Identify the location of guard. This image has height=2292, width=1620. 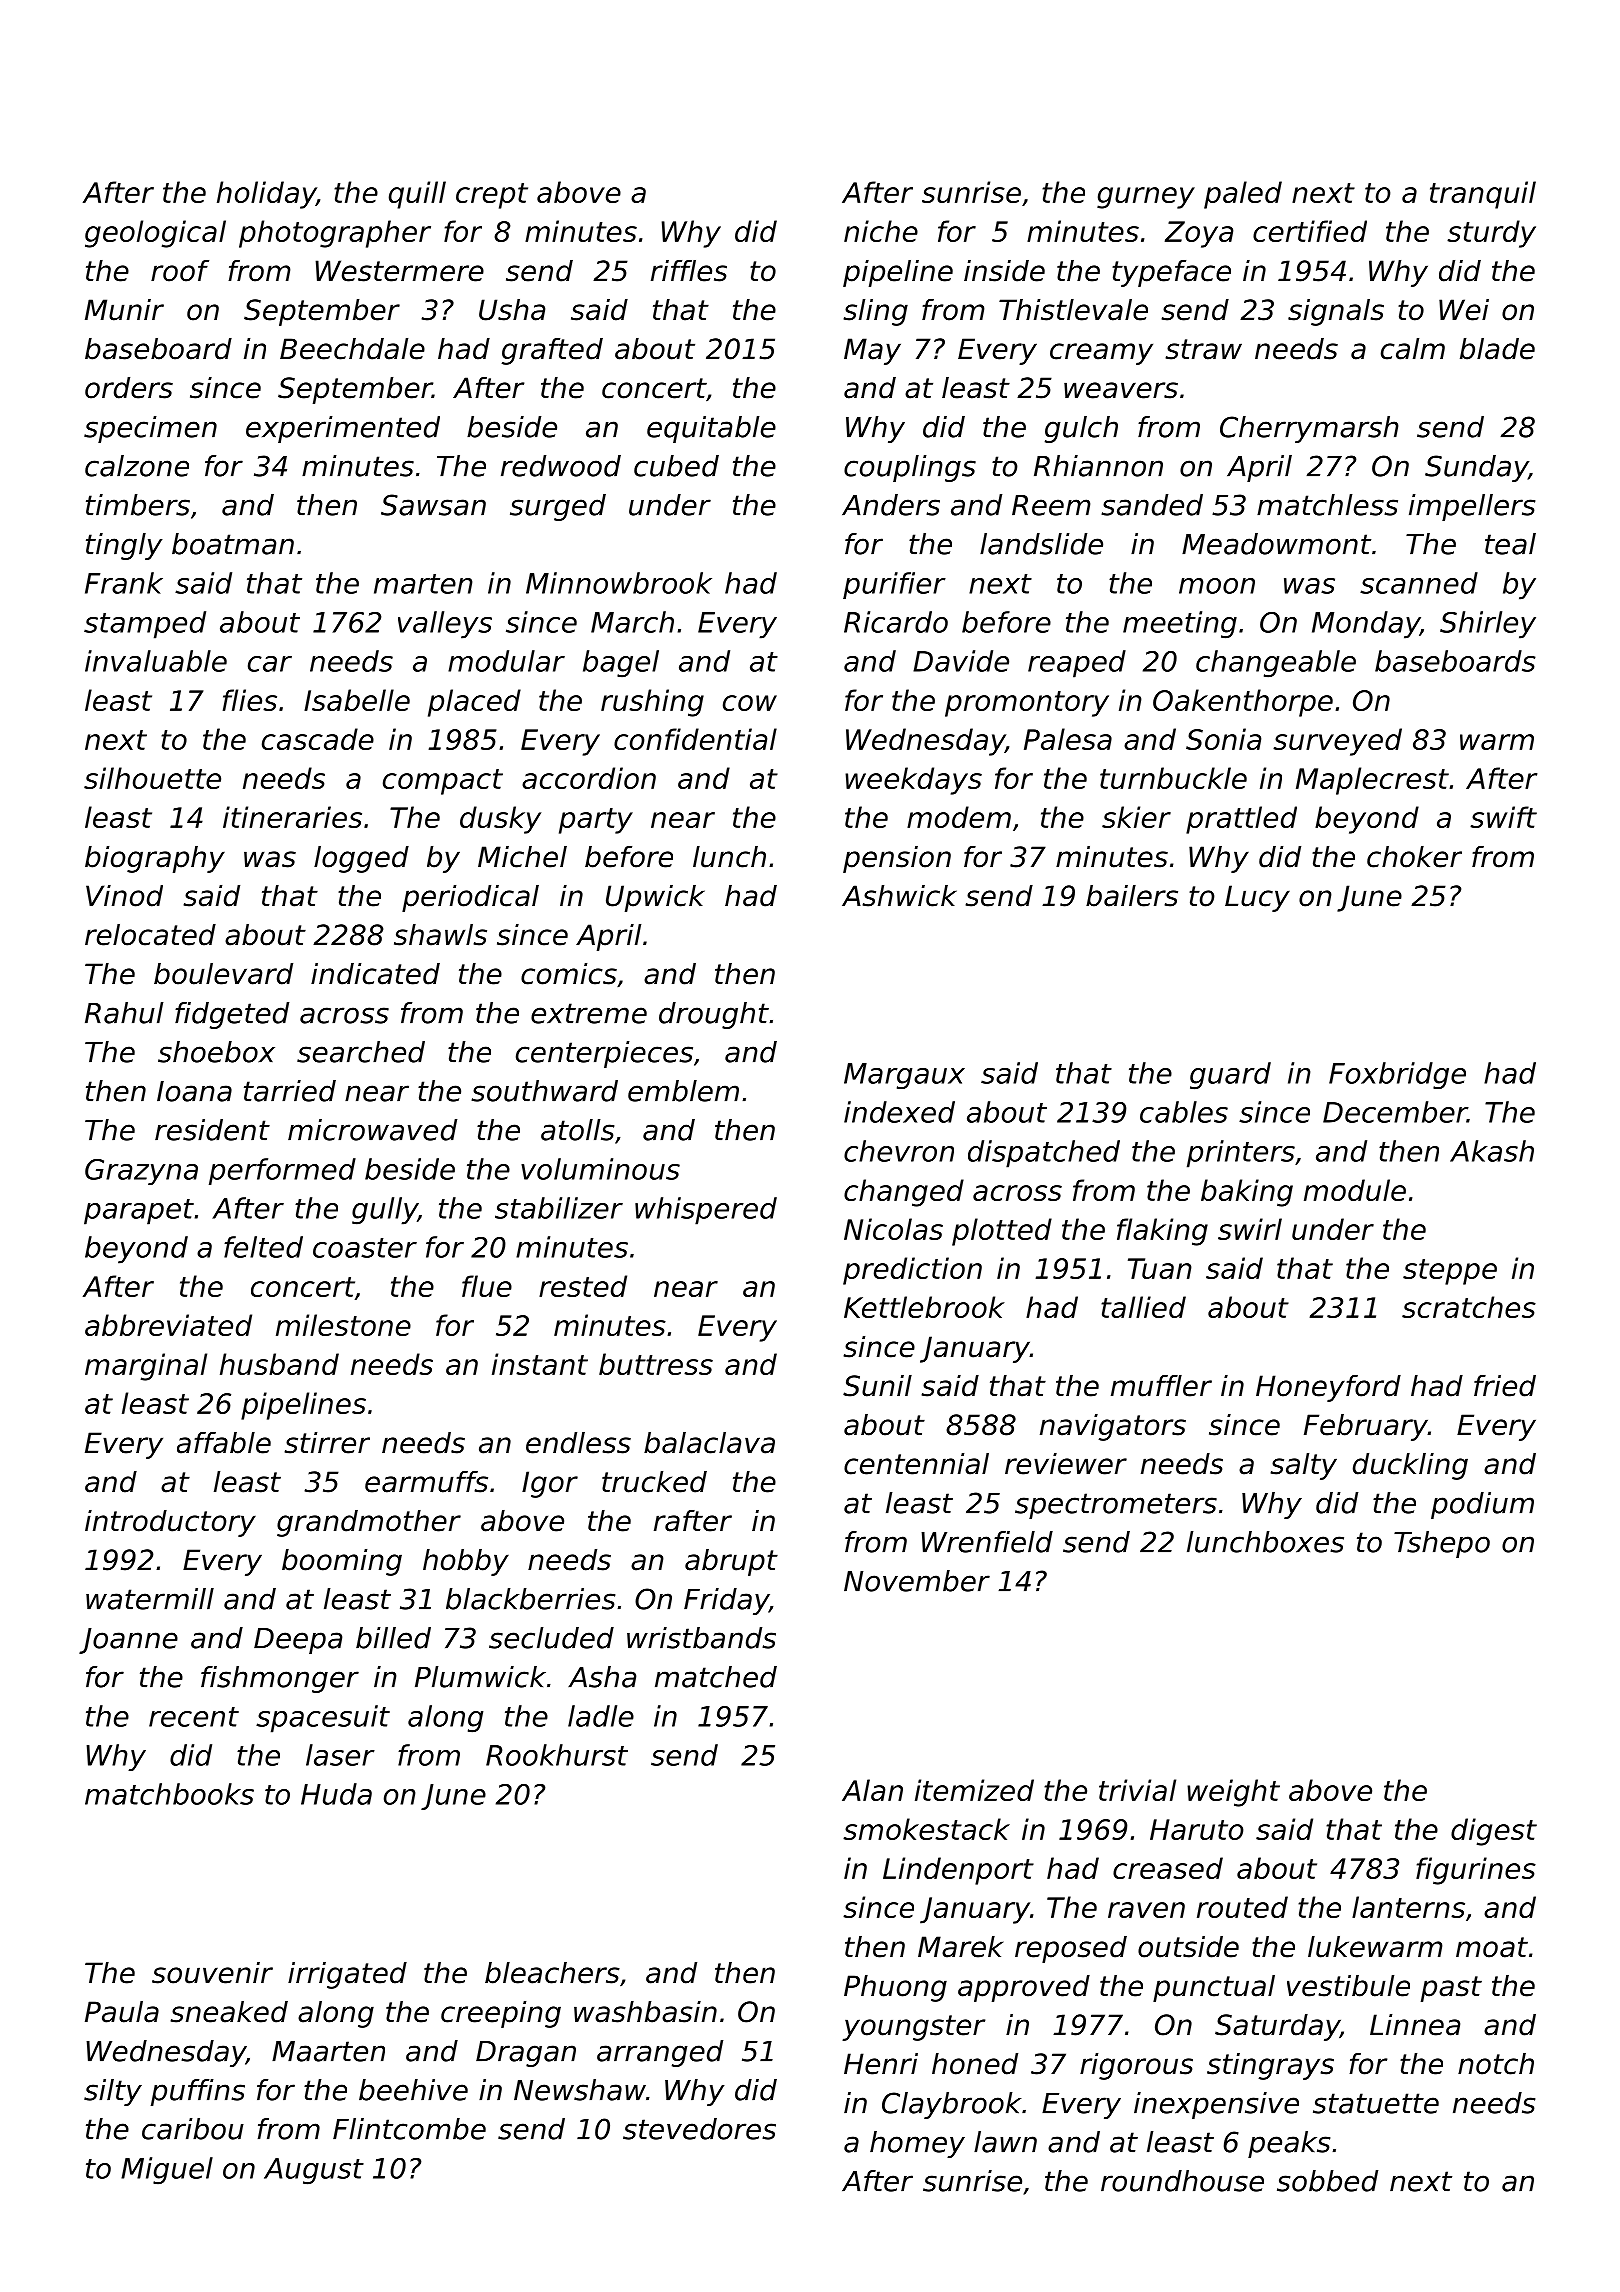
(1230, 1076).
